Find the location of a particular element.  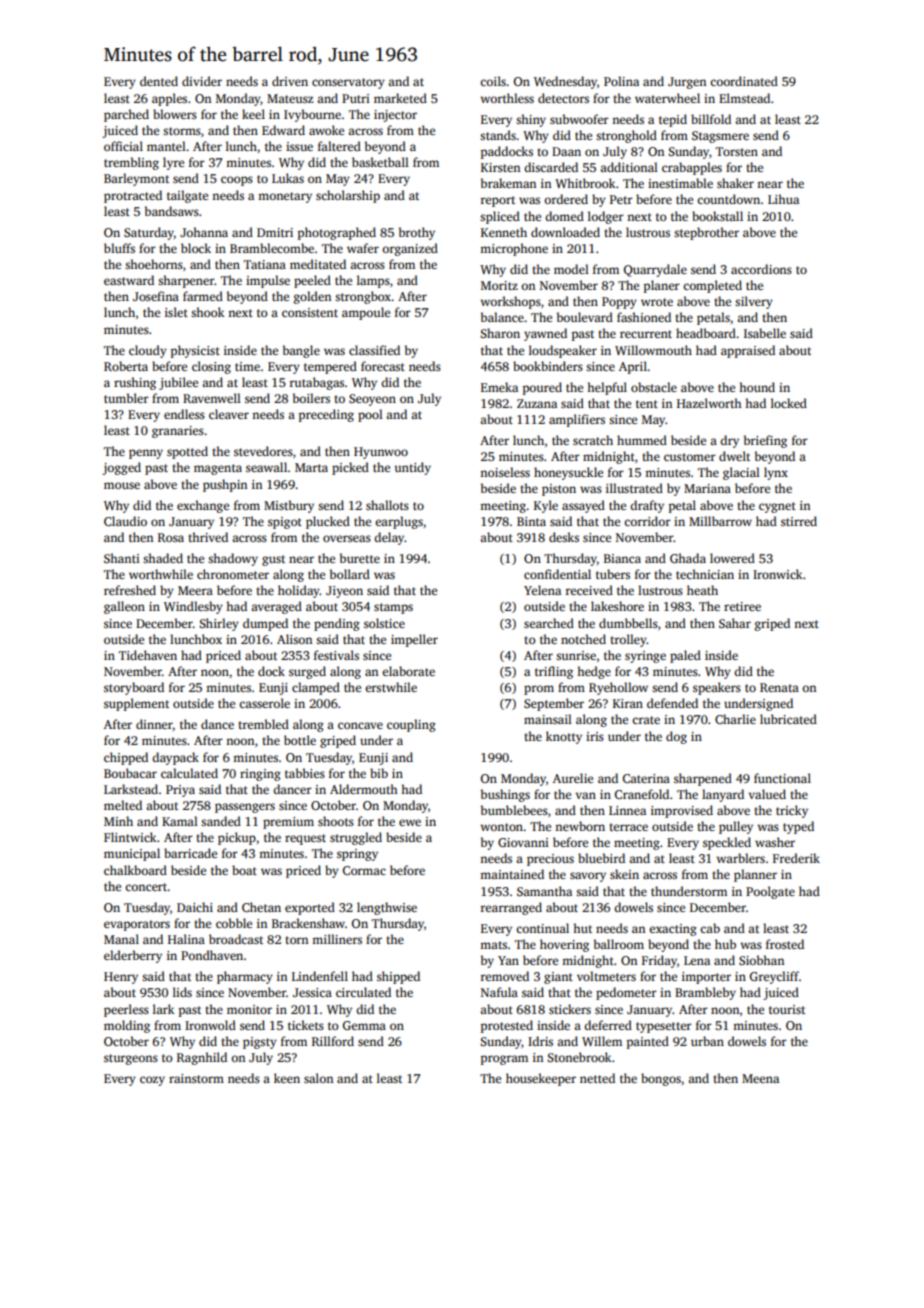

Josefina is located at coordinates (156, 296).
